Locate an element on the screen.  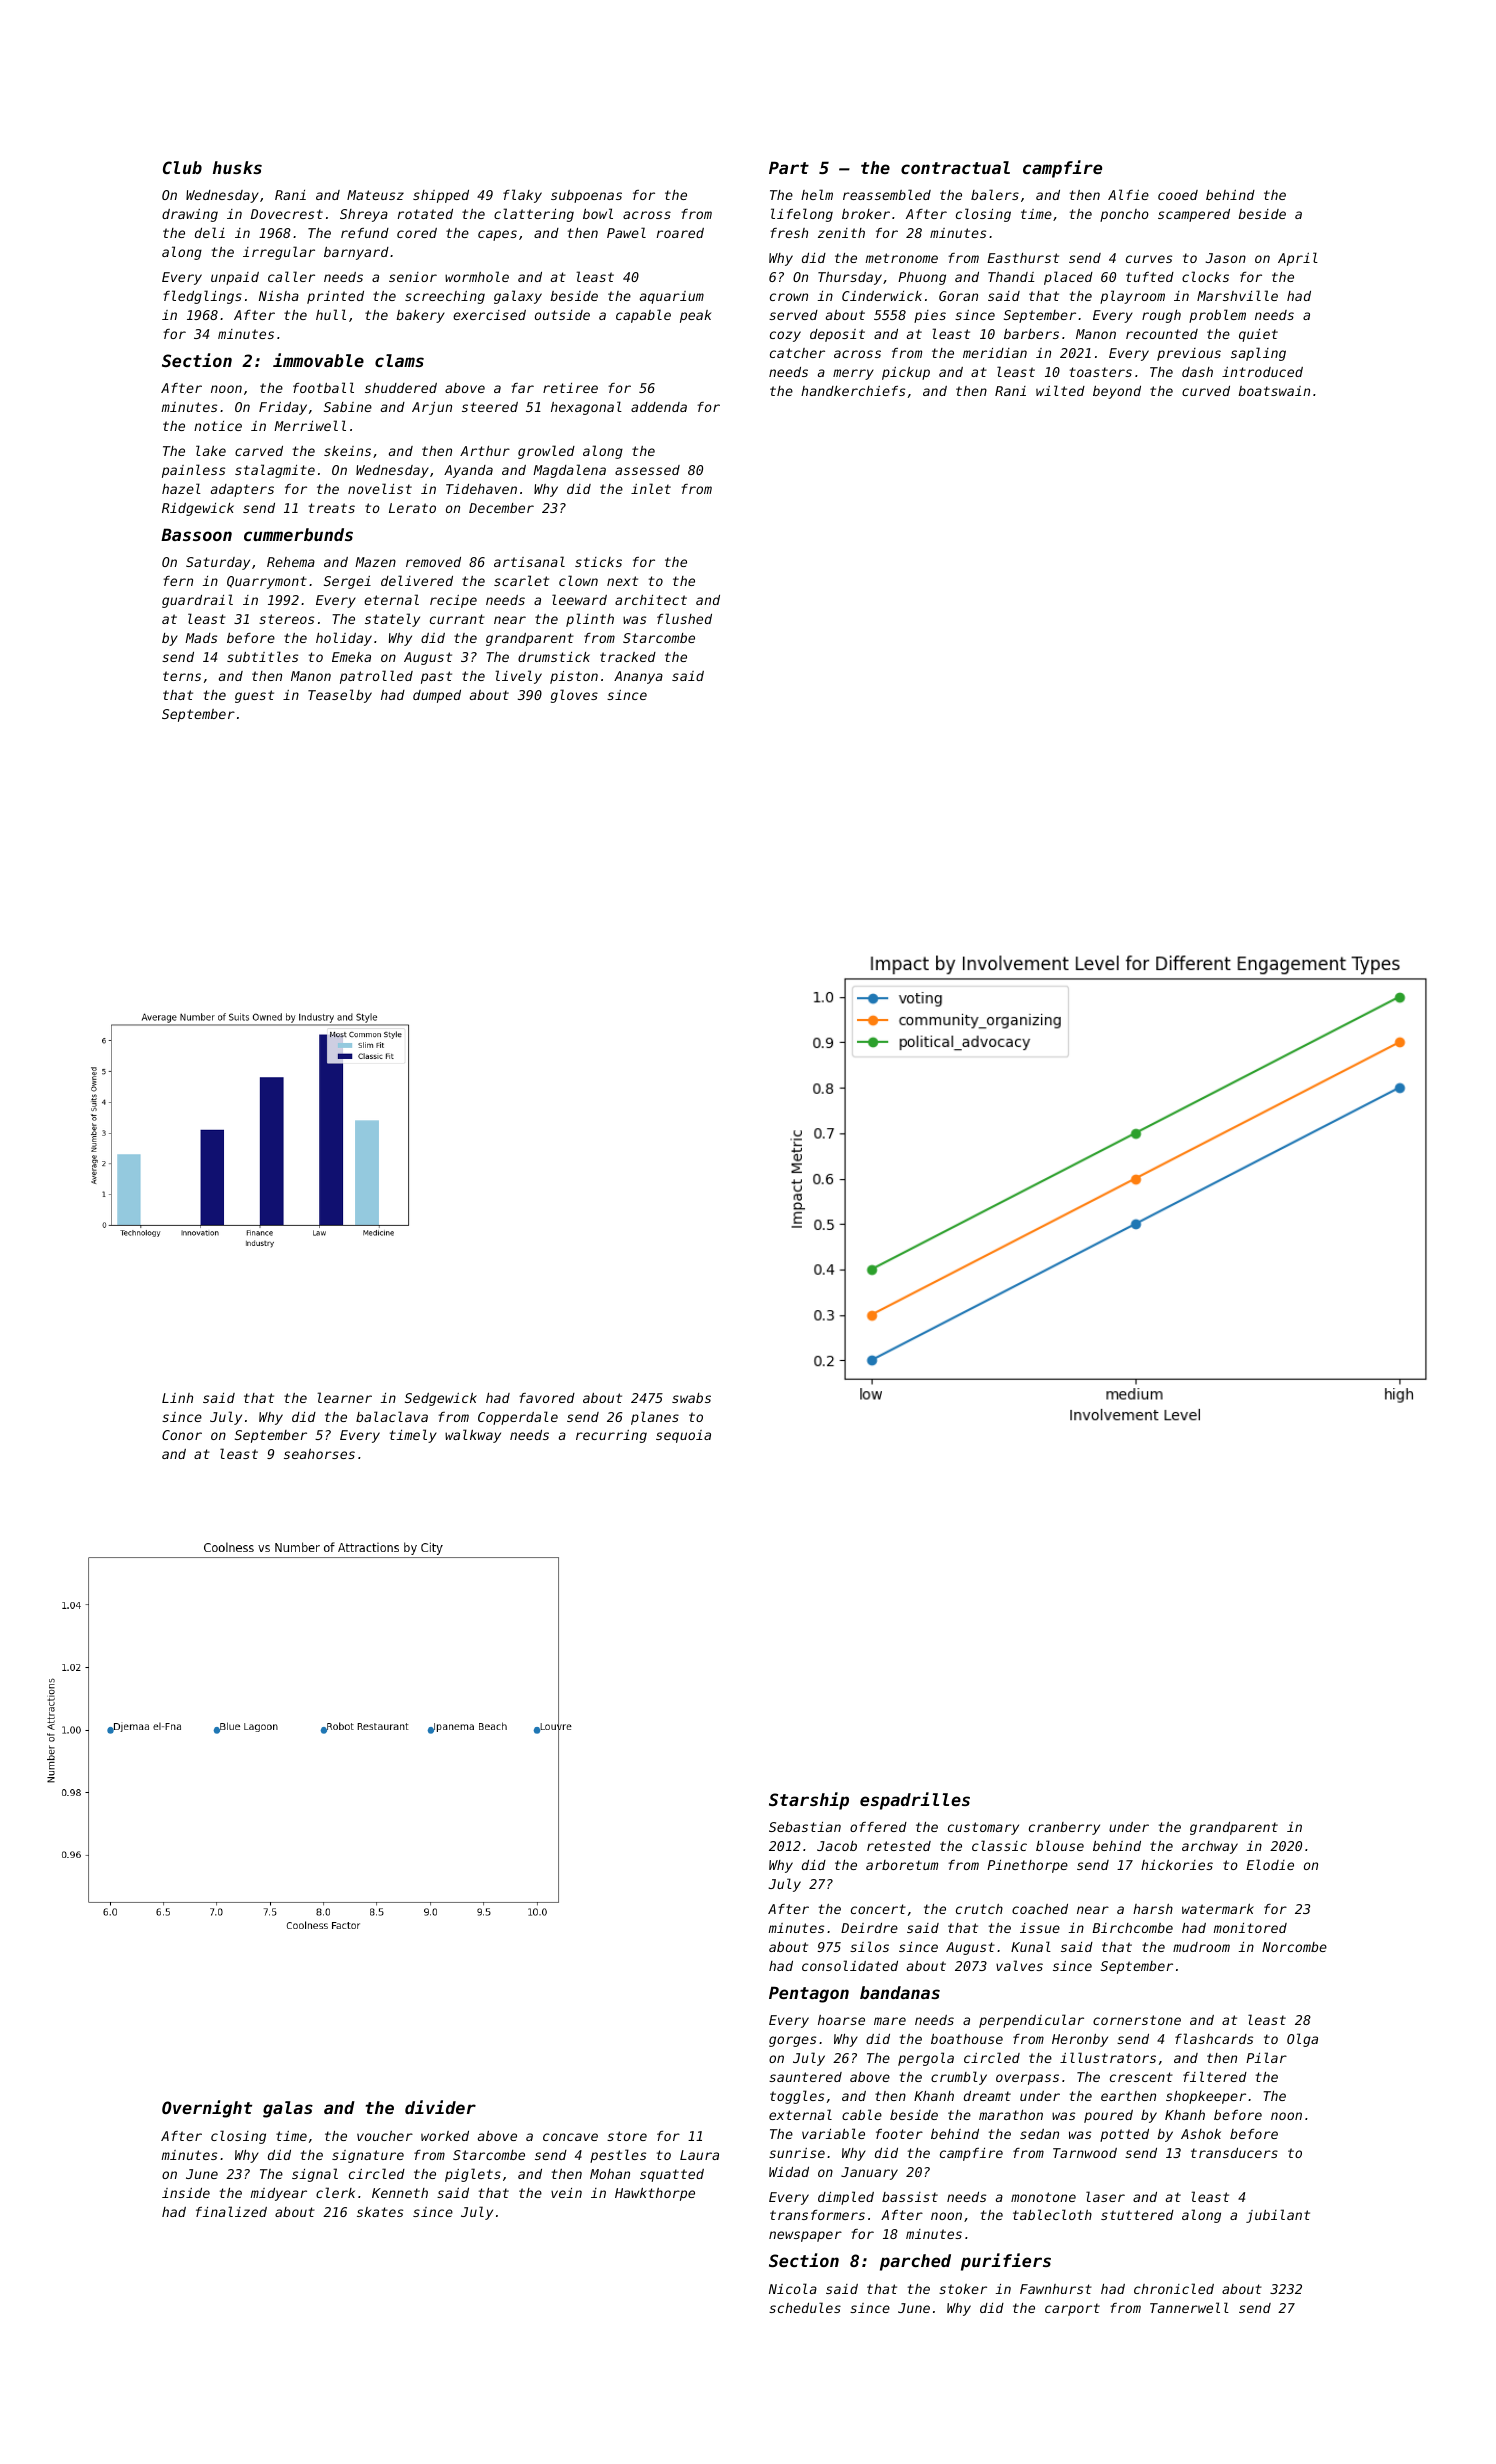
architect is located at coordinates (651, 600).
